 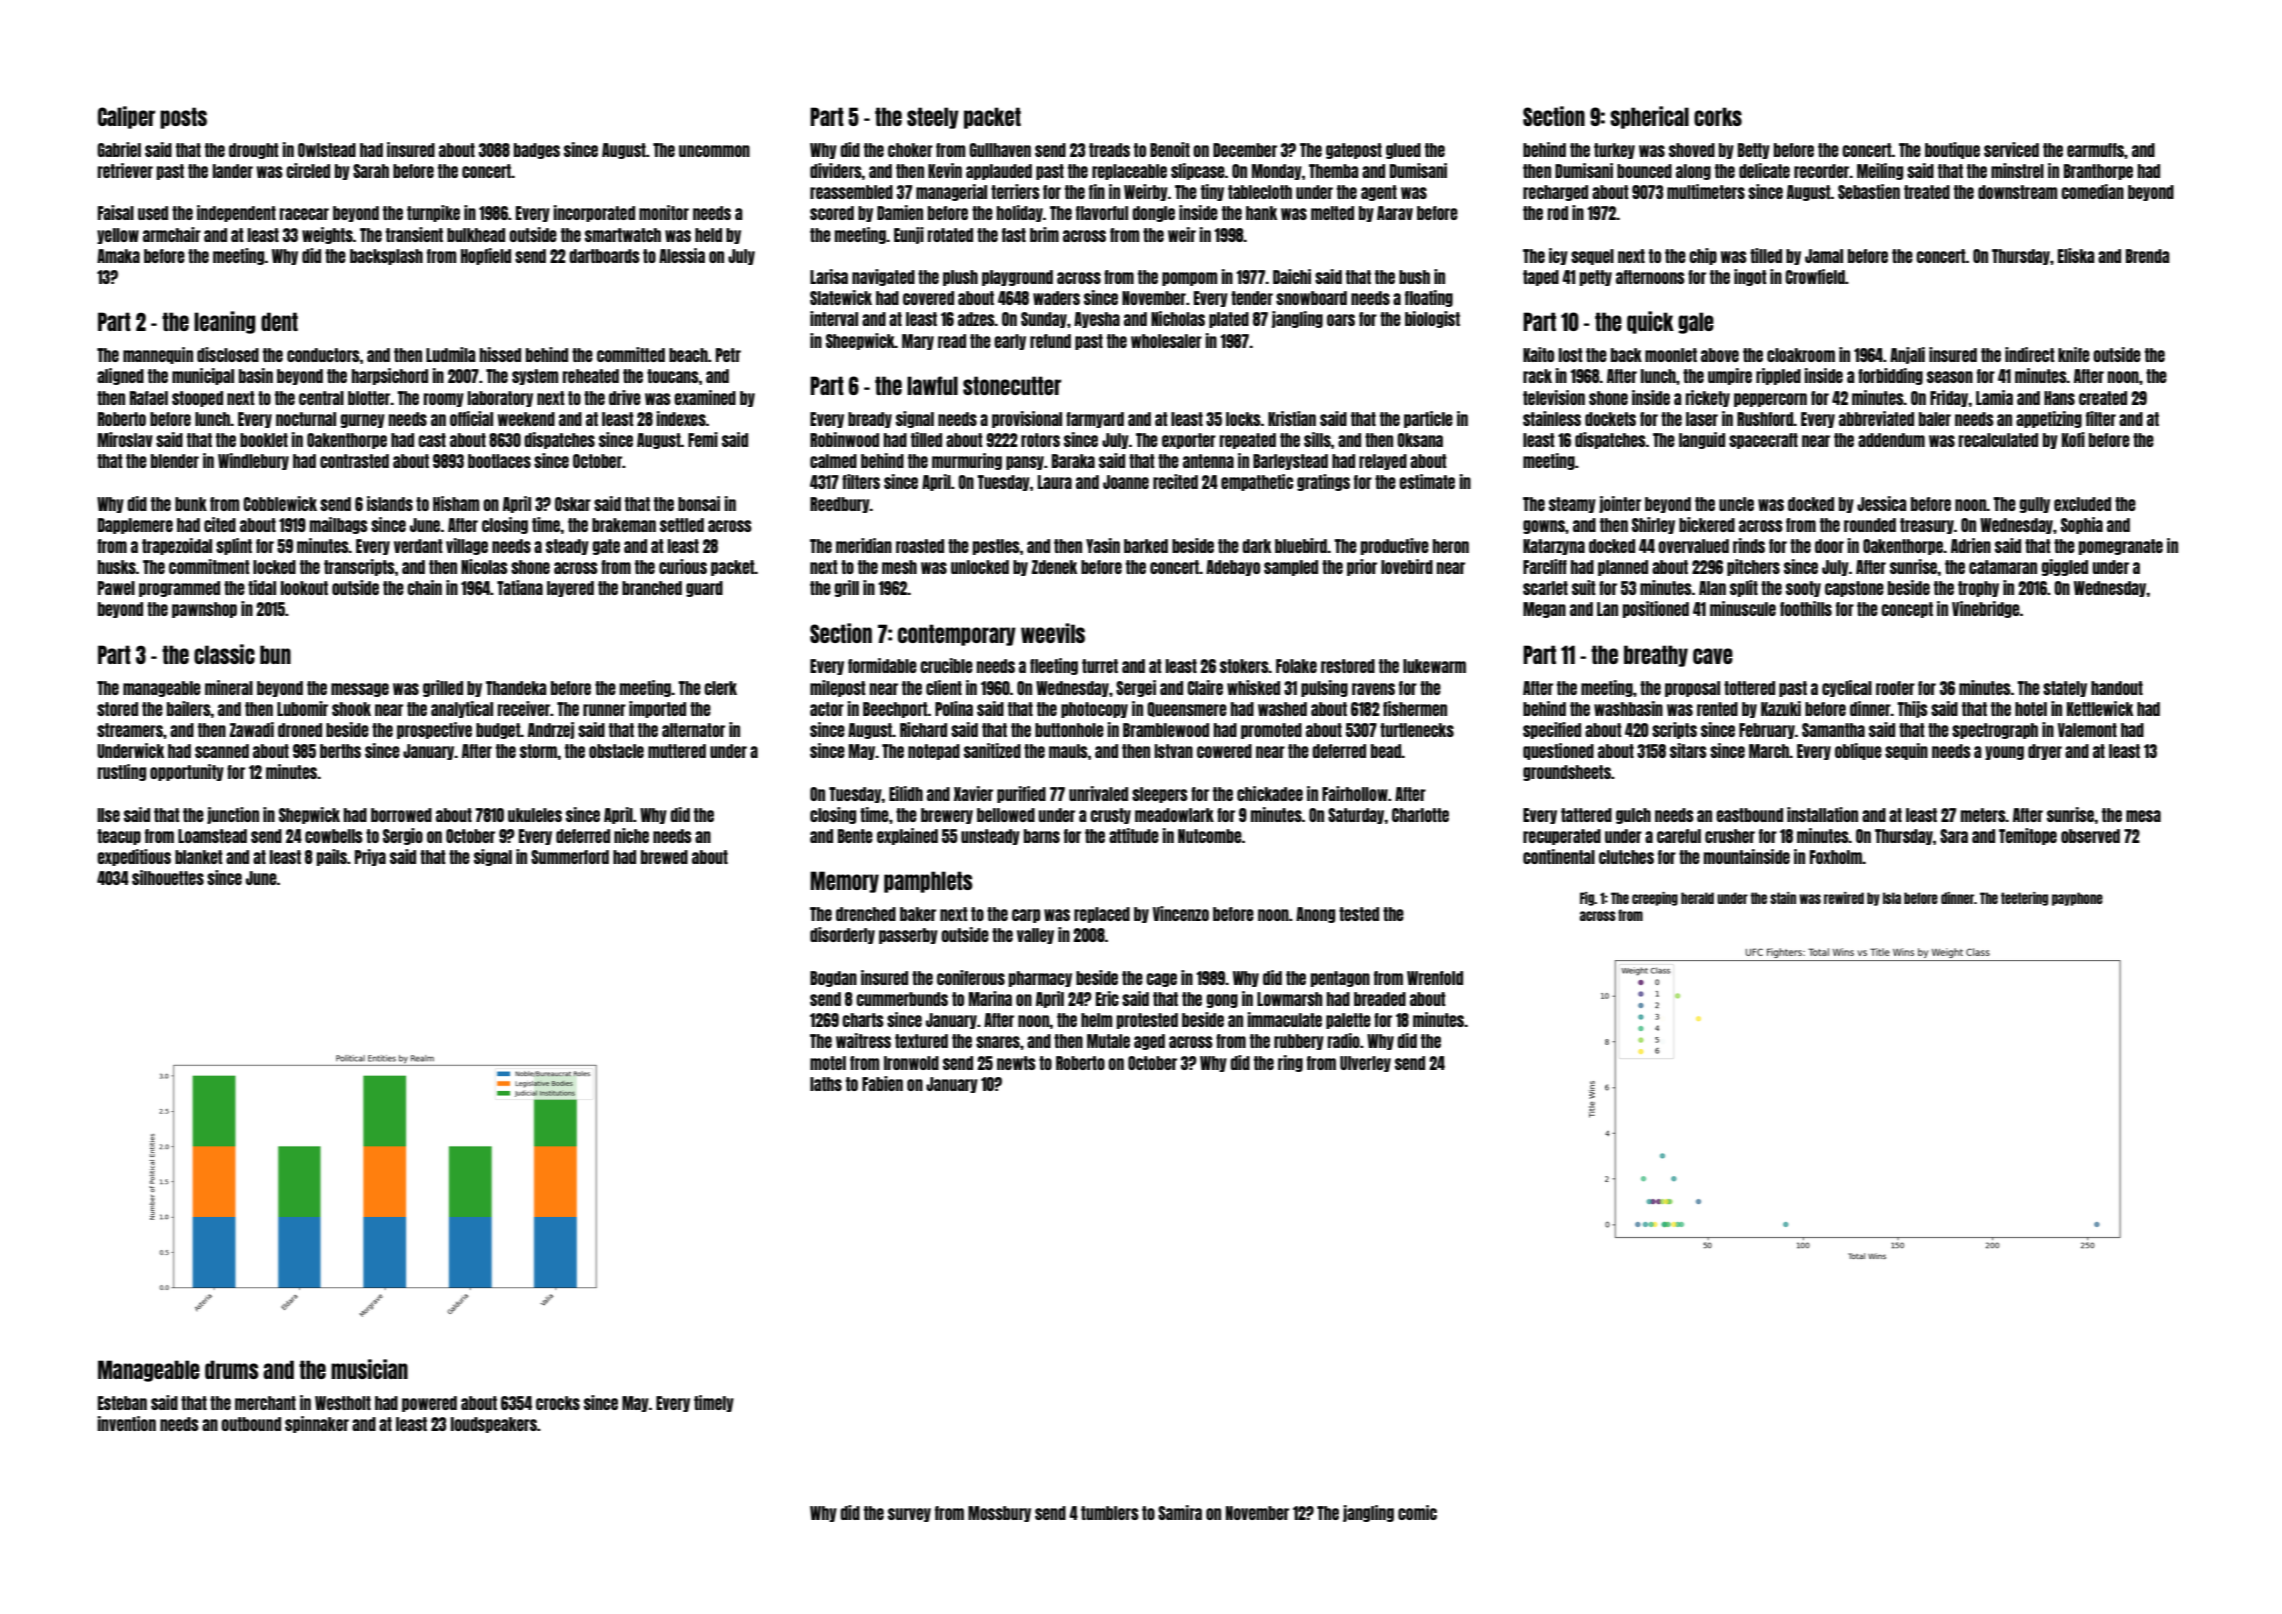 I want to click on cast, so click(x=432, y=440).
